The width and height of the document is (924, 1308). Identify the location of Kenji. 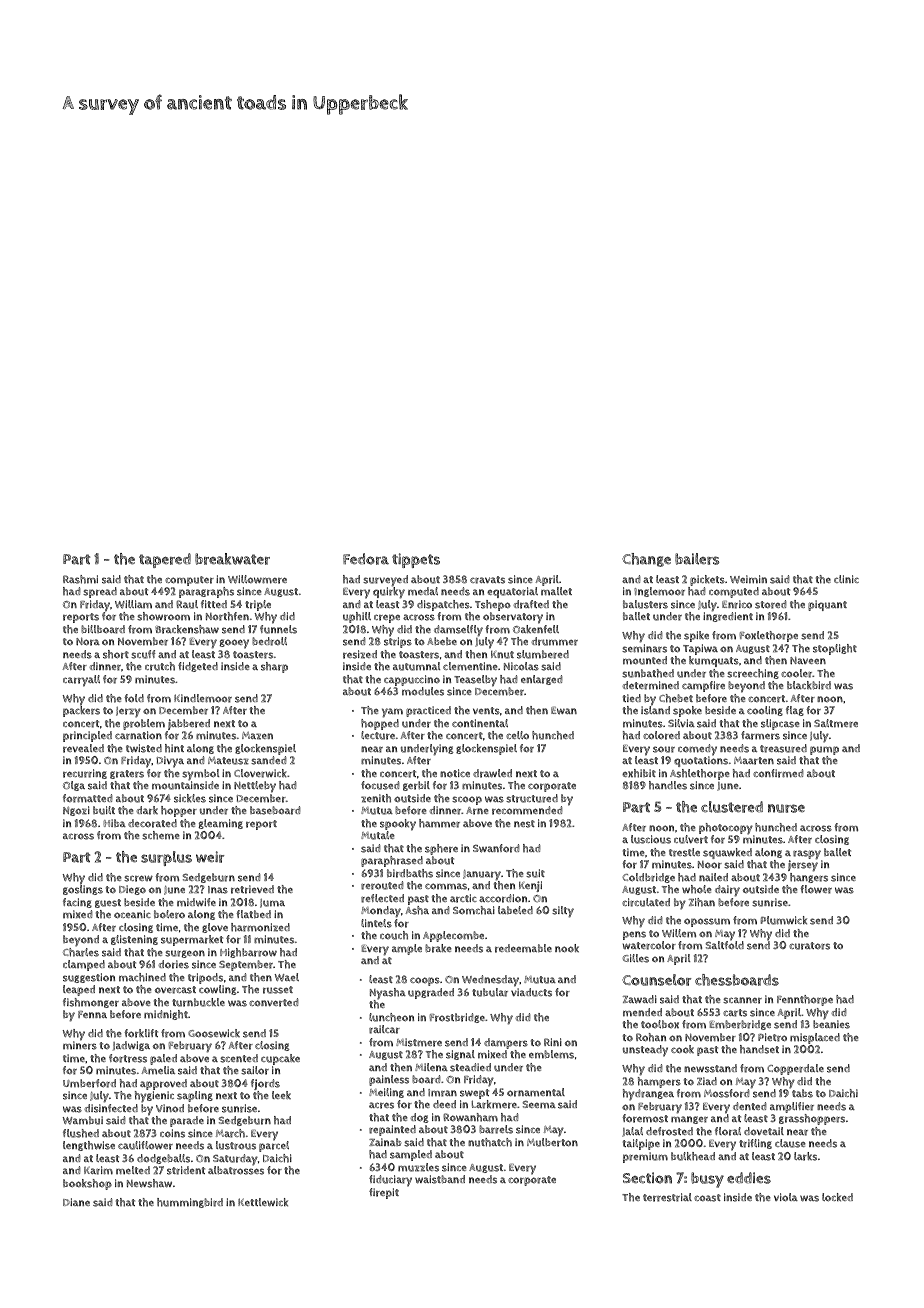
(530, 886).
